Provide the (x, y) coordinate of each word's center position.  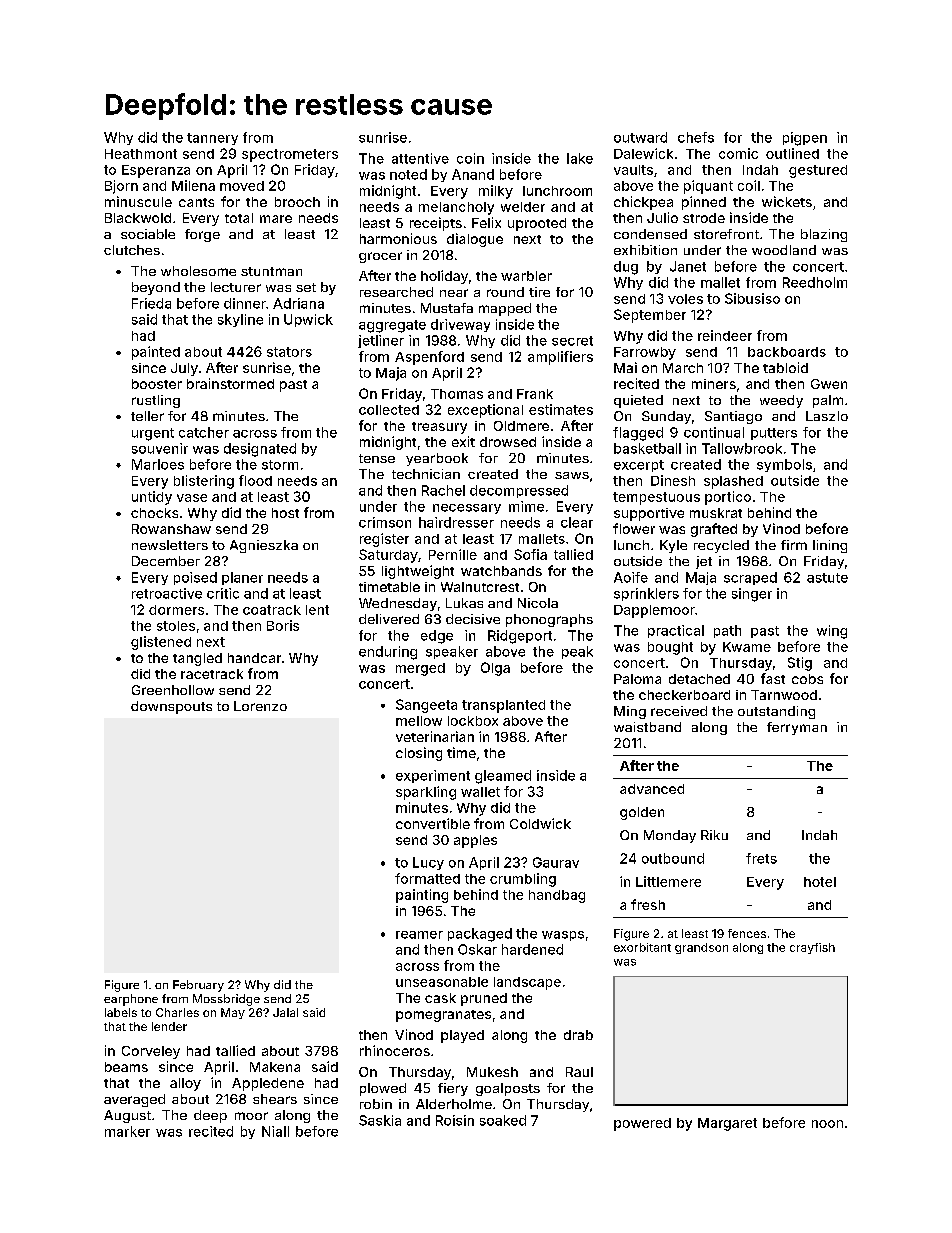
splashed (733, 482)
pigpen (805, 139)
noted (408, 174)
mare (276, 219)
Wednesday (398, 604)
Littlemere (668, 881)
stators (289, 352)
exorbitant (642, 947)
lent (317, 610)
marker (127, 1131)
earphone (131, 1000)
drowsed (508, 442)
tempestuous (656, 498)
